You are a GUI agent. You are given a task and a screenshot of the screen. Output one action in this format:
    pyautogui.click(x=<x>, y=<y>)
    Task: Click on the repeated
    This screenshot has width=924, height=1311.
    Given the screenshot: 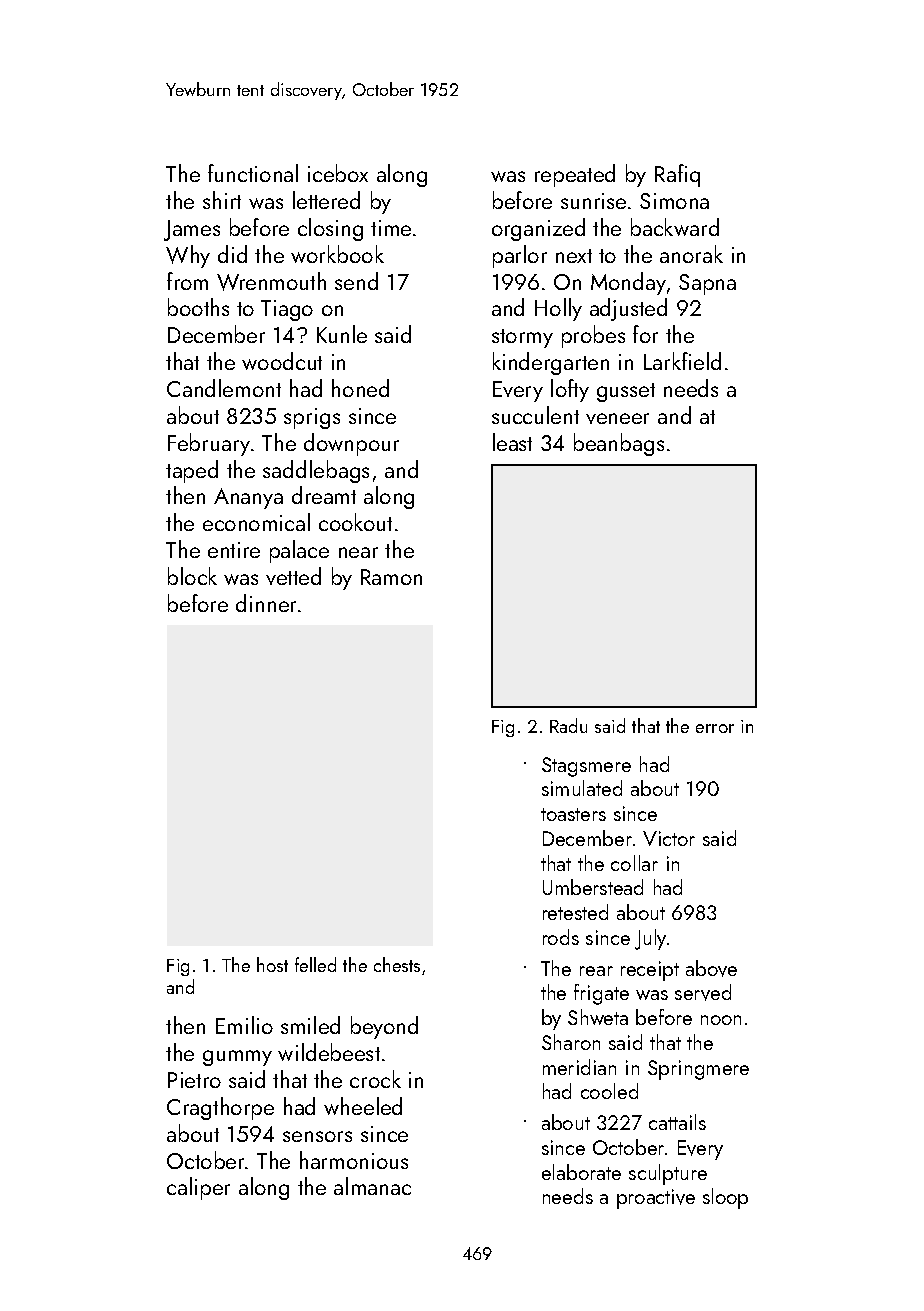 What is the action you would take?
    pyautogui.click(x=575, y=175)
